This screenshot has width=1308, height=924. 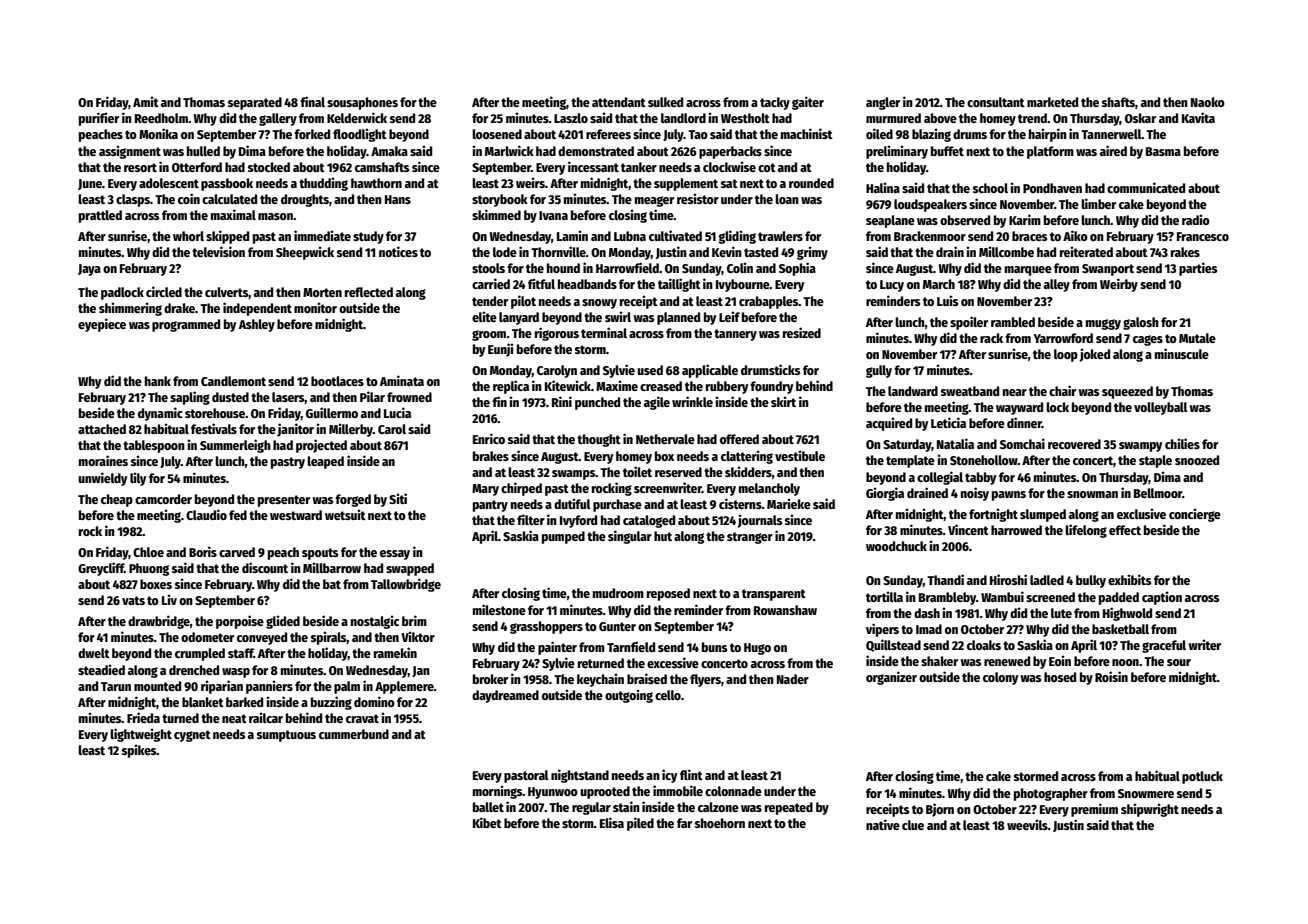 I want to click on weevils, so click(x=1027, y=824).
